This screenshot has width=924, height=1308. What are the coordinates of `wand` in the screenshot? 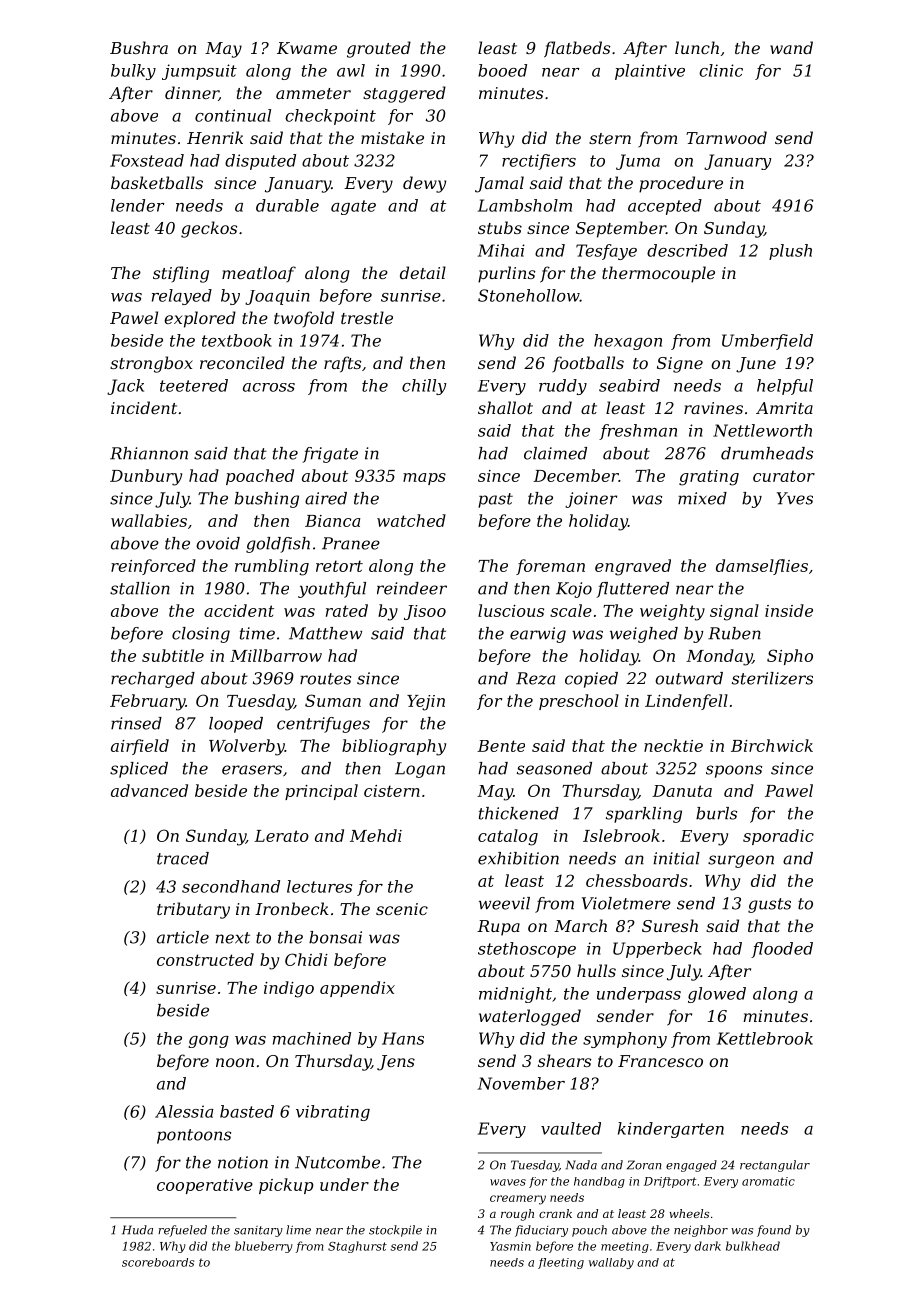 It's located at (791, 47).
